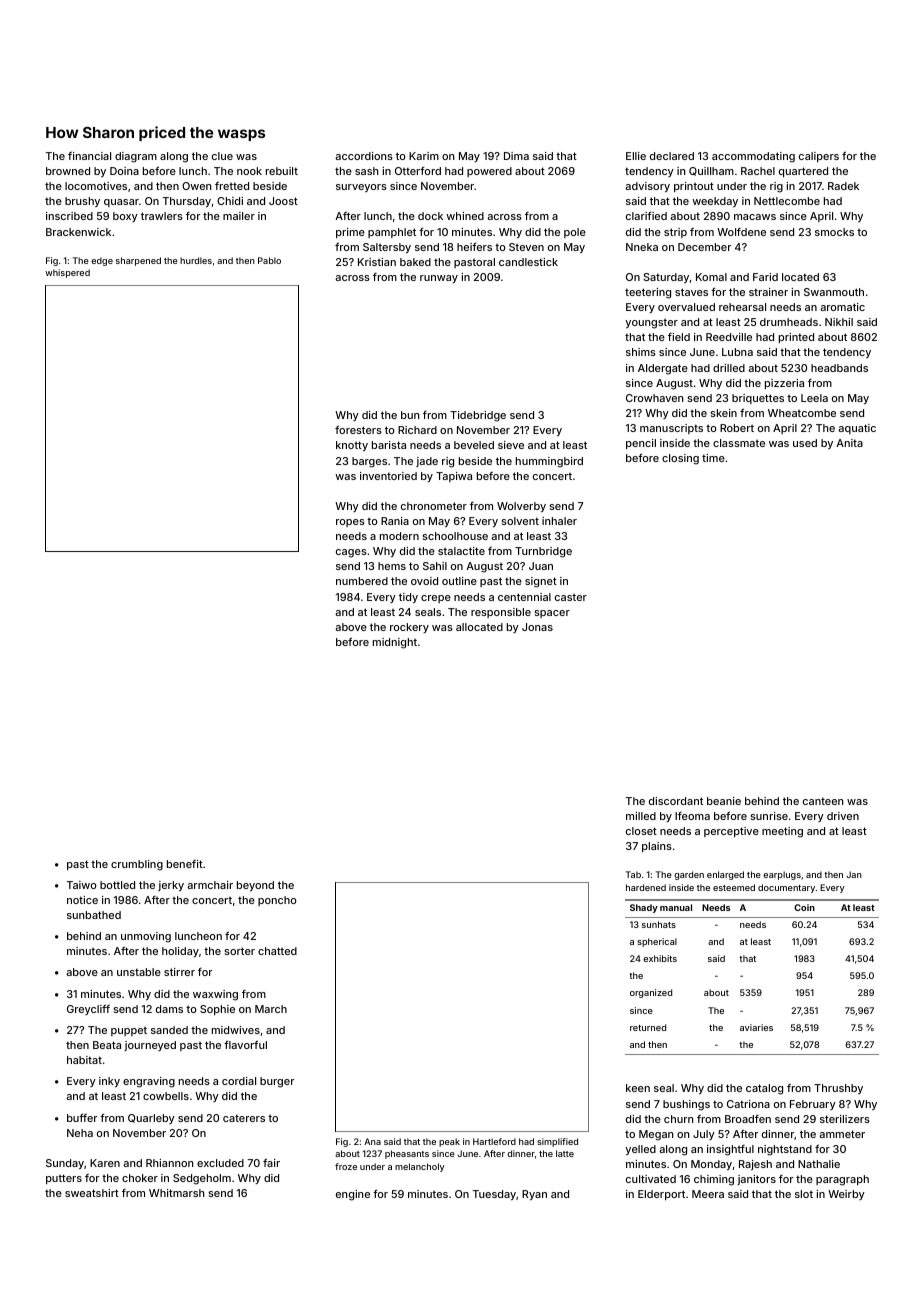  Describe the element at coordinates (823, 801) in the screenshot. I see `canteen` at that location.
